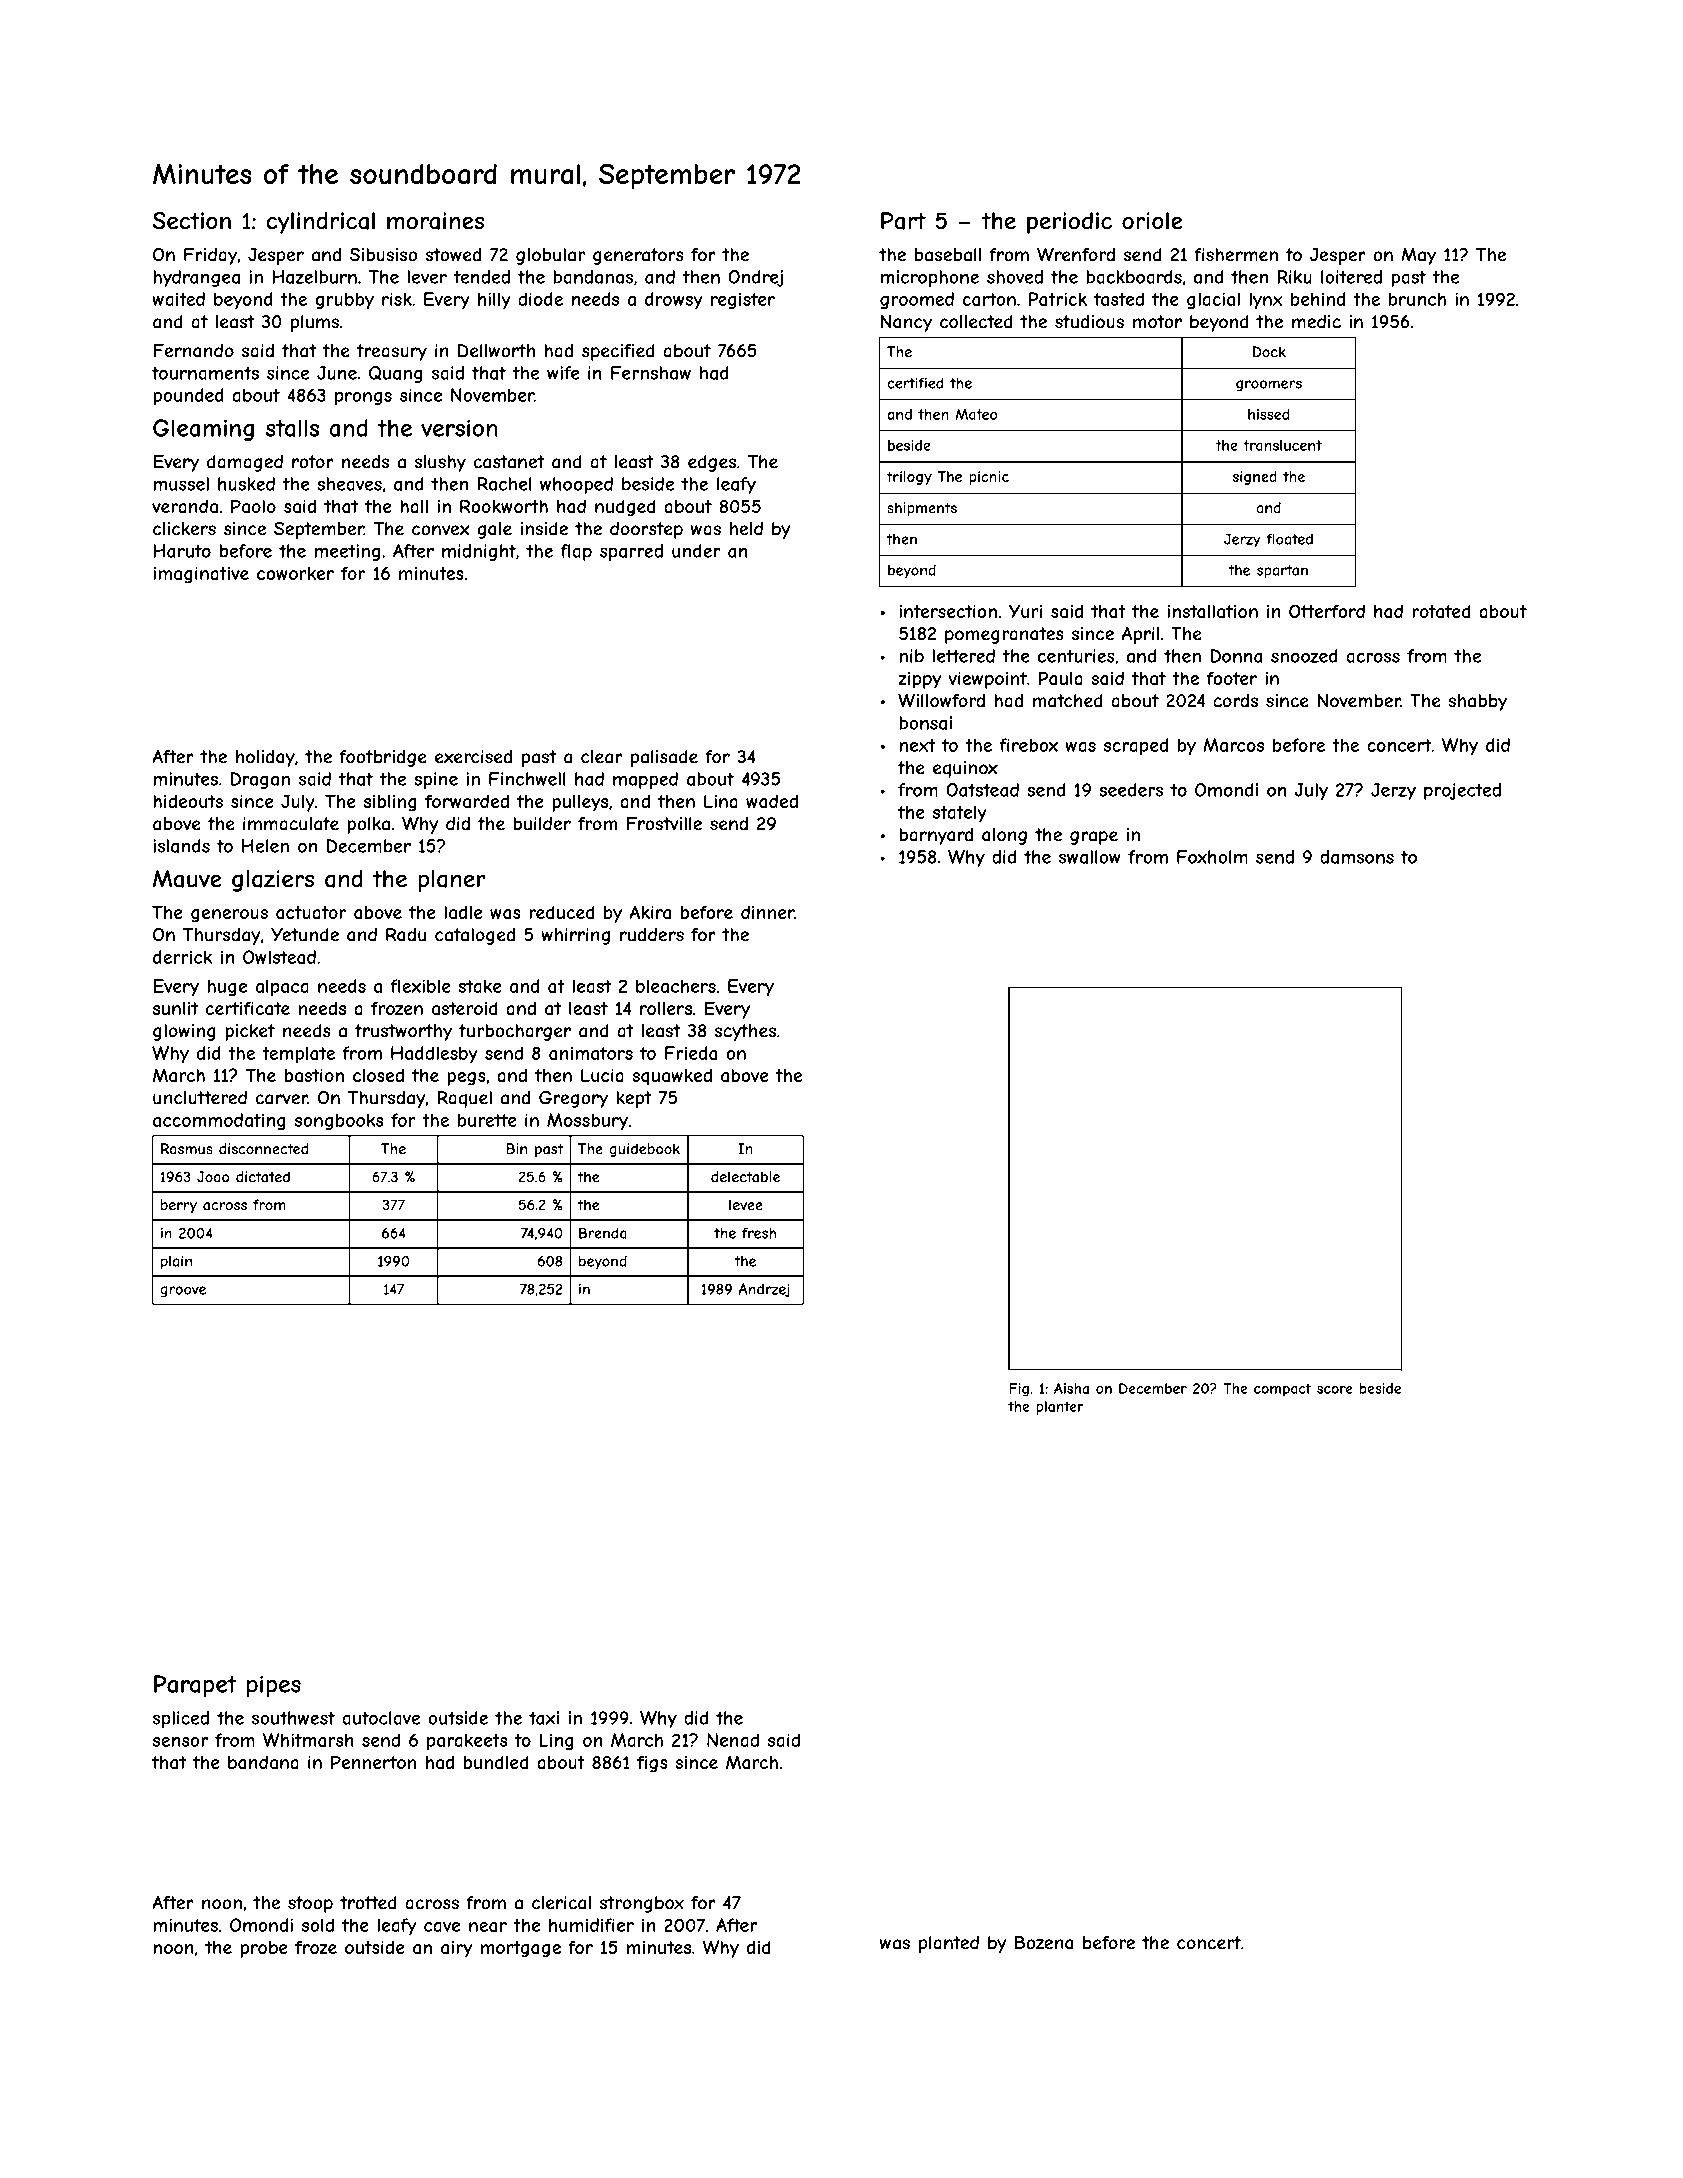 The height and width of the screenshot is (2178, 1683). Describe the element at coordinates (479, 552) in the screenshot. I see `midnight` at that location.
